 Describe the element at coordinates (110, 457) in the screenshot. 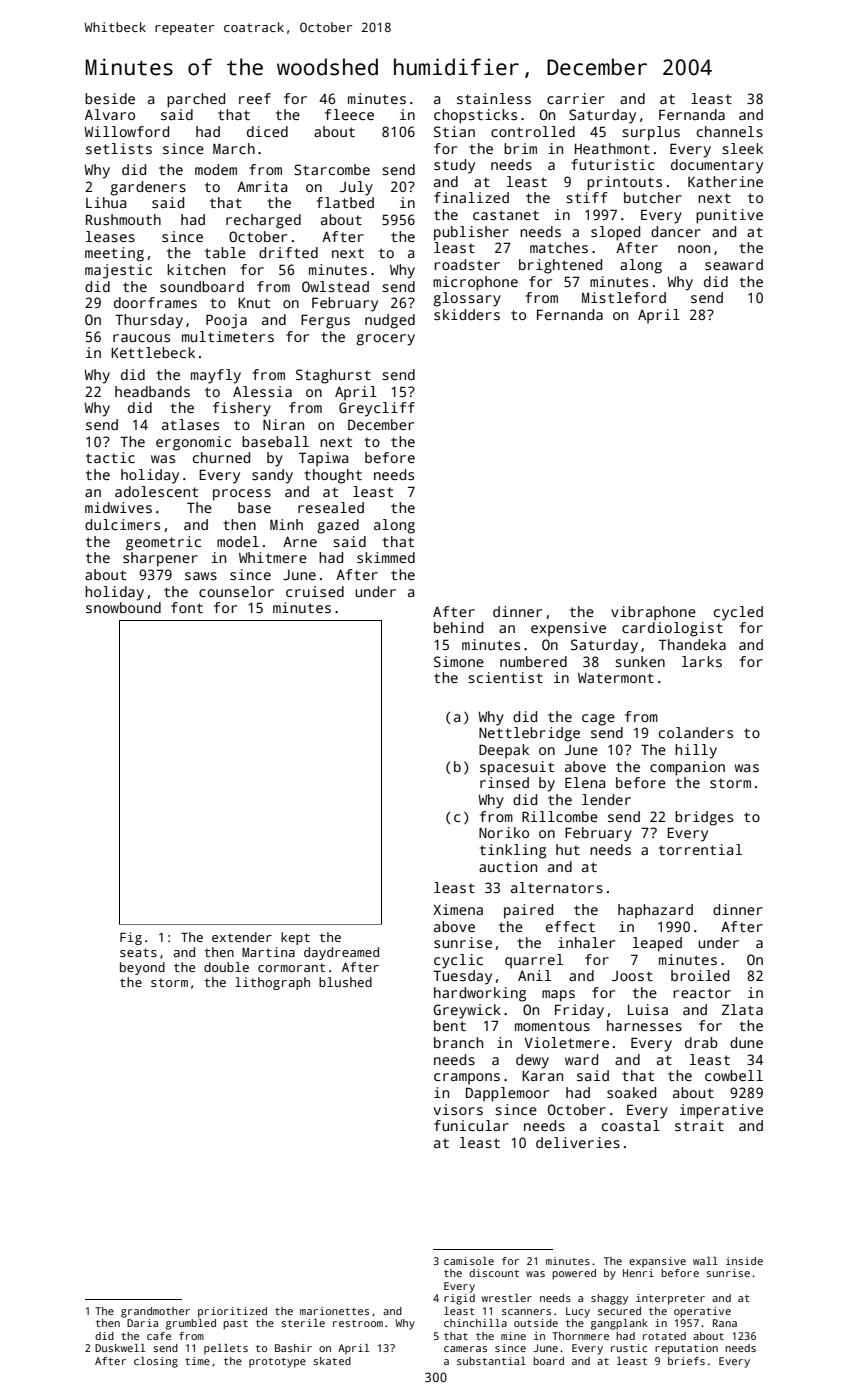

I see `tactic` at that location.
